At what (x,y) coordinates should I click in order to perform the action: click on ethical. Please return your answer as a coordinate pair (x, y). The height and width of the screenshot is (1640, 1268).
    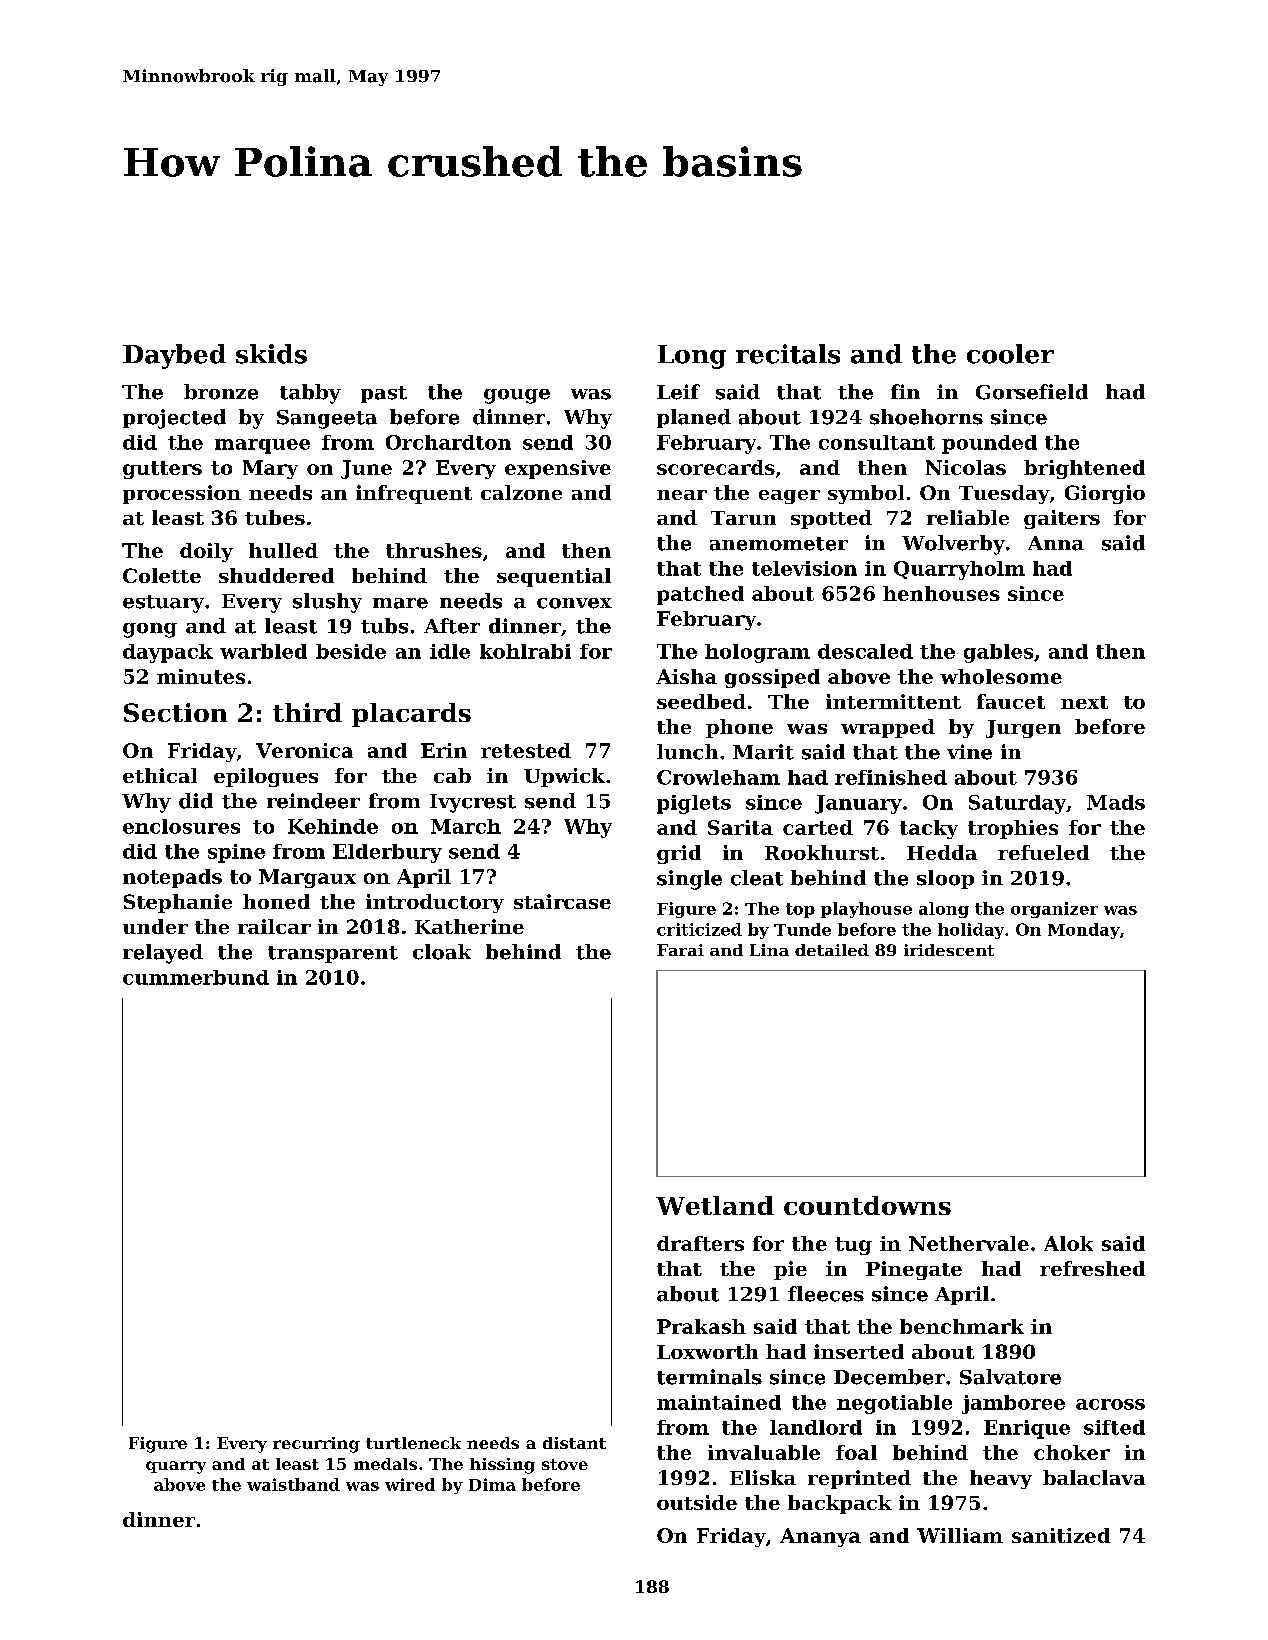
    Looking at the image, I should click on (160, 775).
